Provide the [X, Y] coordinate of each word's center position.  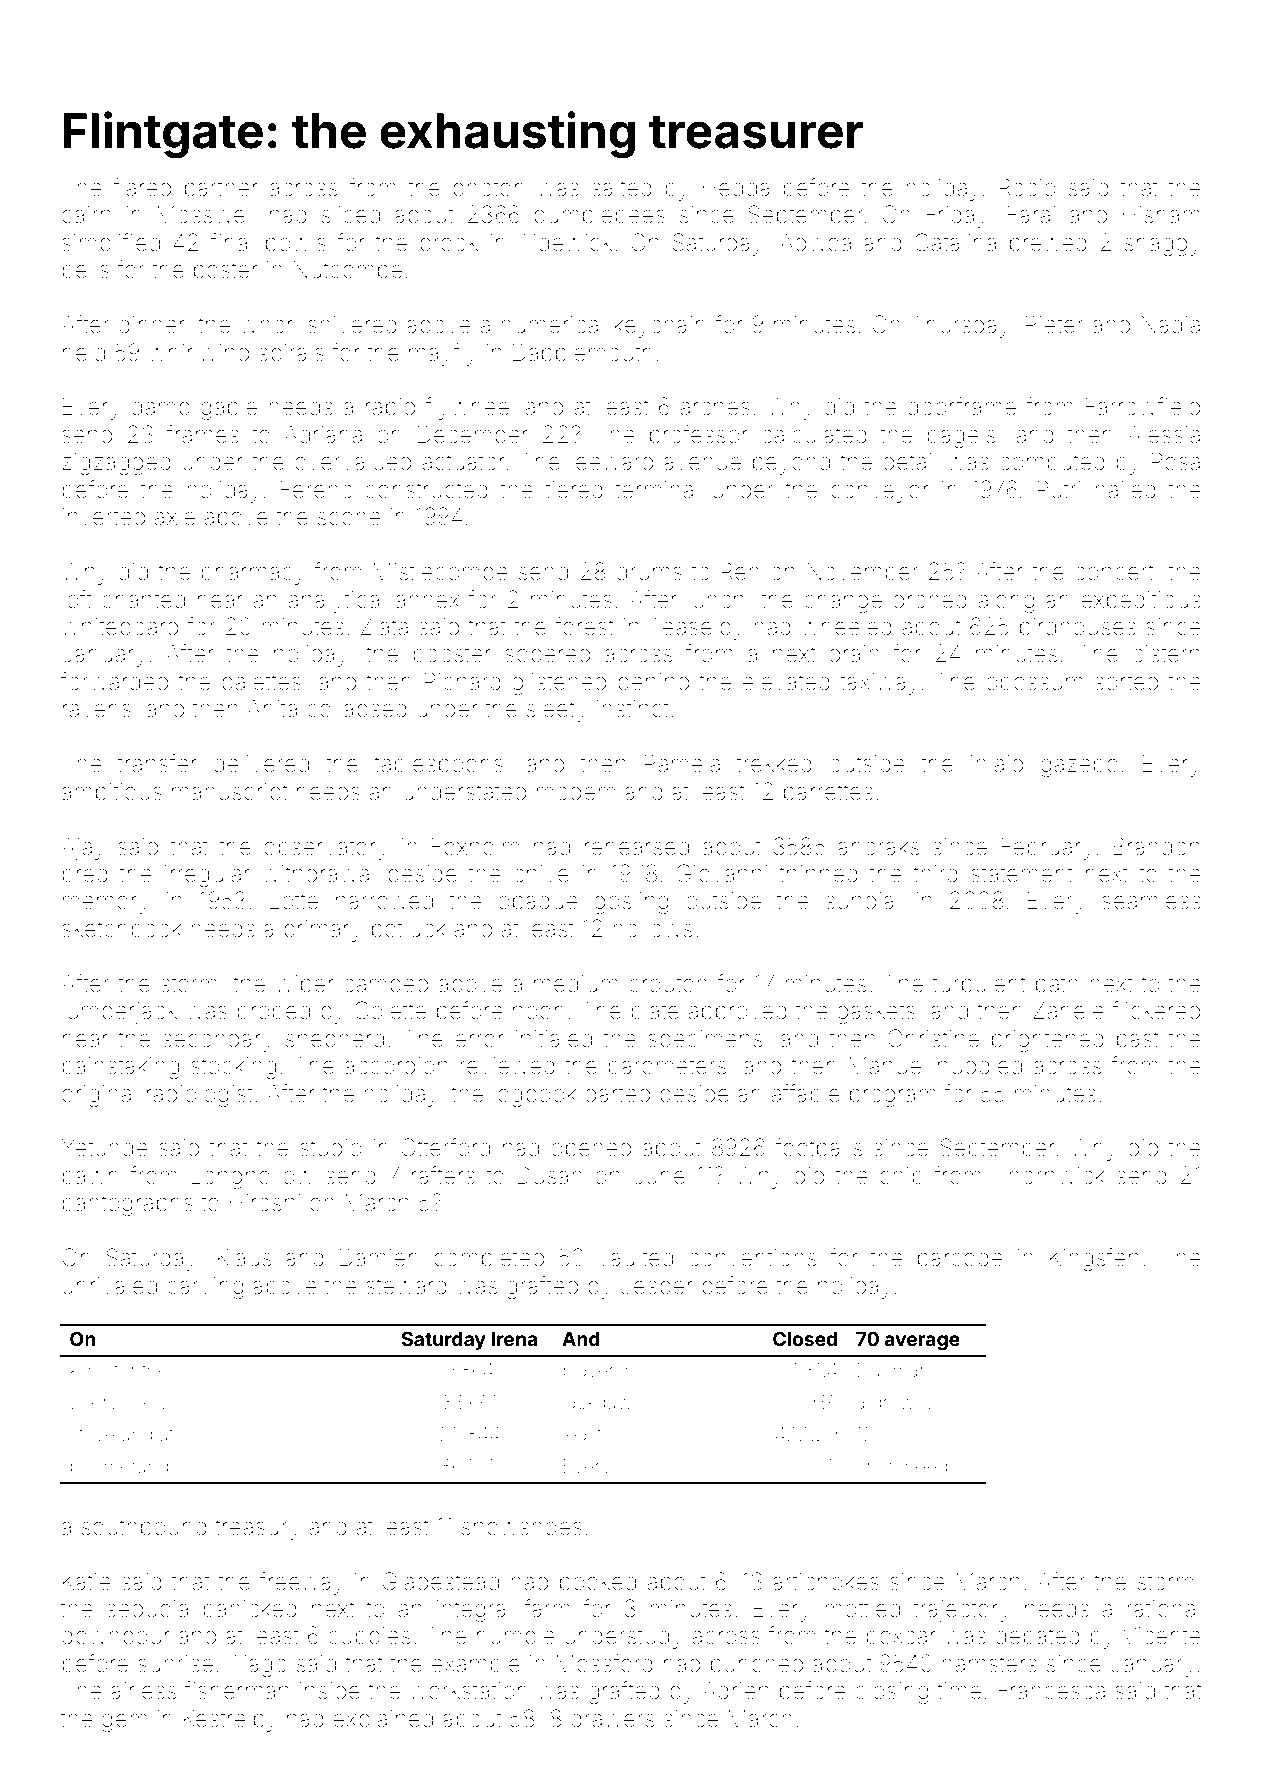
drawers [613, 1719]
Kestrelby [230, 1721]
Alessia [1163, 434]
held [84, 353]
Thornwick [1049, 1175]
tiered [574, 490]
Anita [272, 709]
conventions [753, 1258]
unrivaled [110, 1286]
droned [930, 600]
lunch [716, 599]
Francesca [1051, 1690]
